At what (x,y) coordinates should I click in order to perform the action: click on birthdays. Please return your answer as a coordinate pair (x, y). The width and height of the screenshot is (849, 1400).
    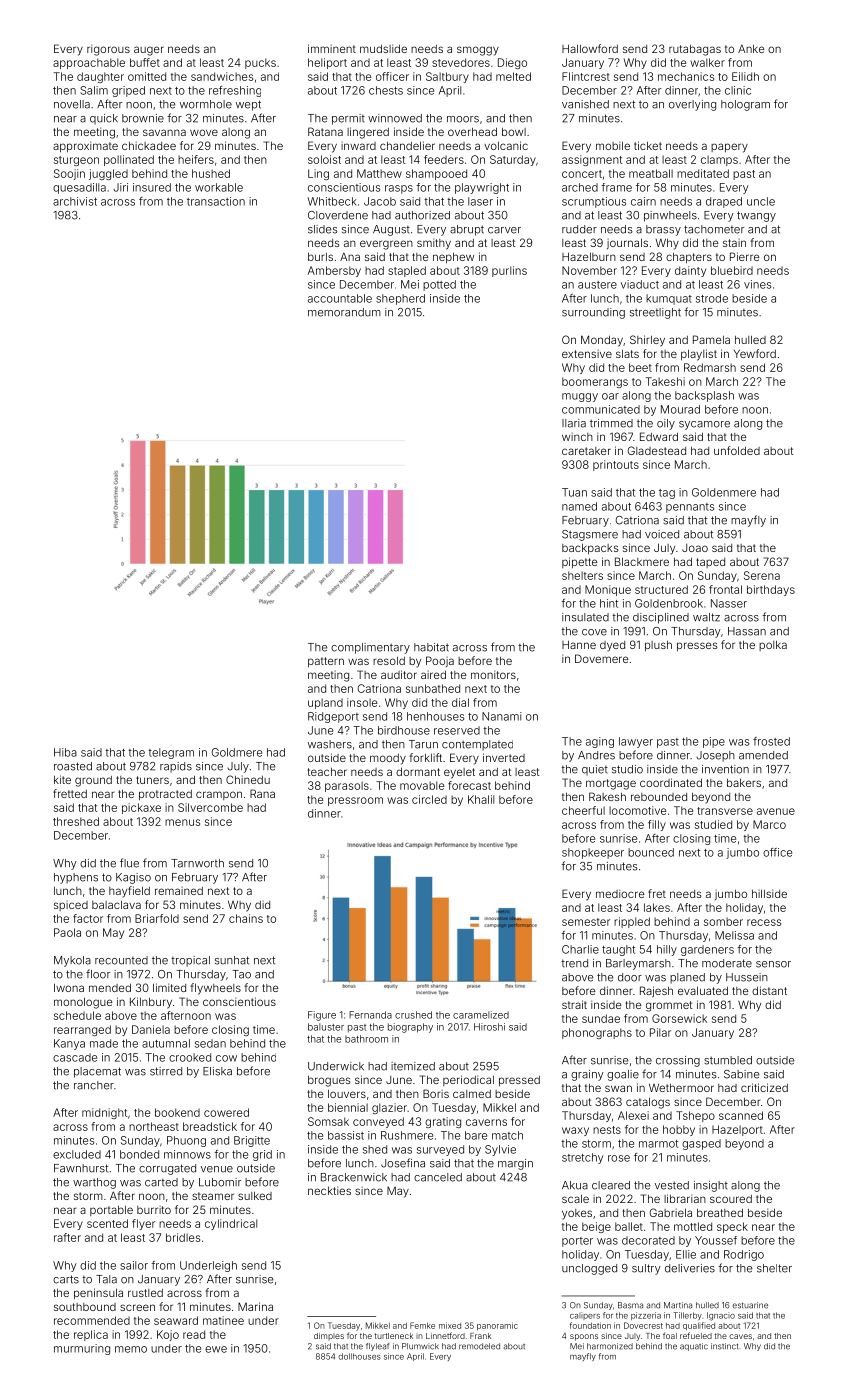
    Looking at the image, I should click on (771, 590).
